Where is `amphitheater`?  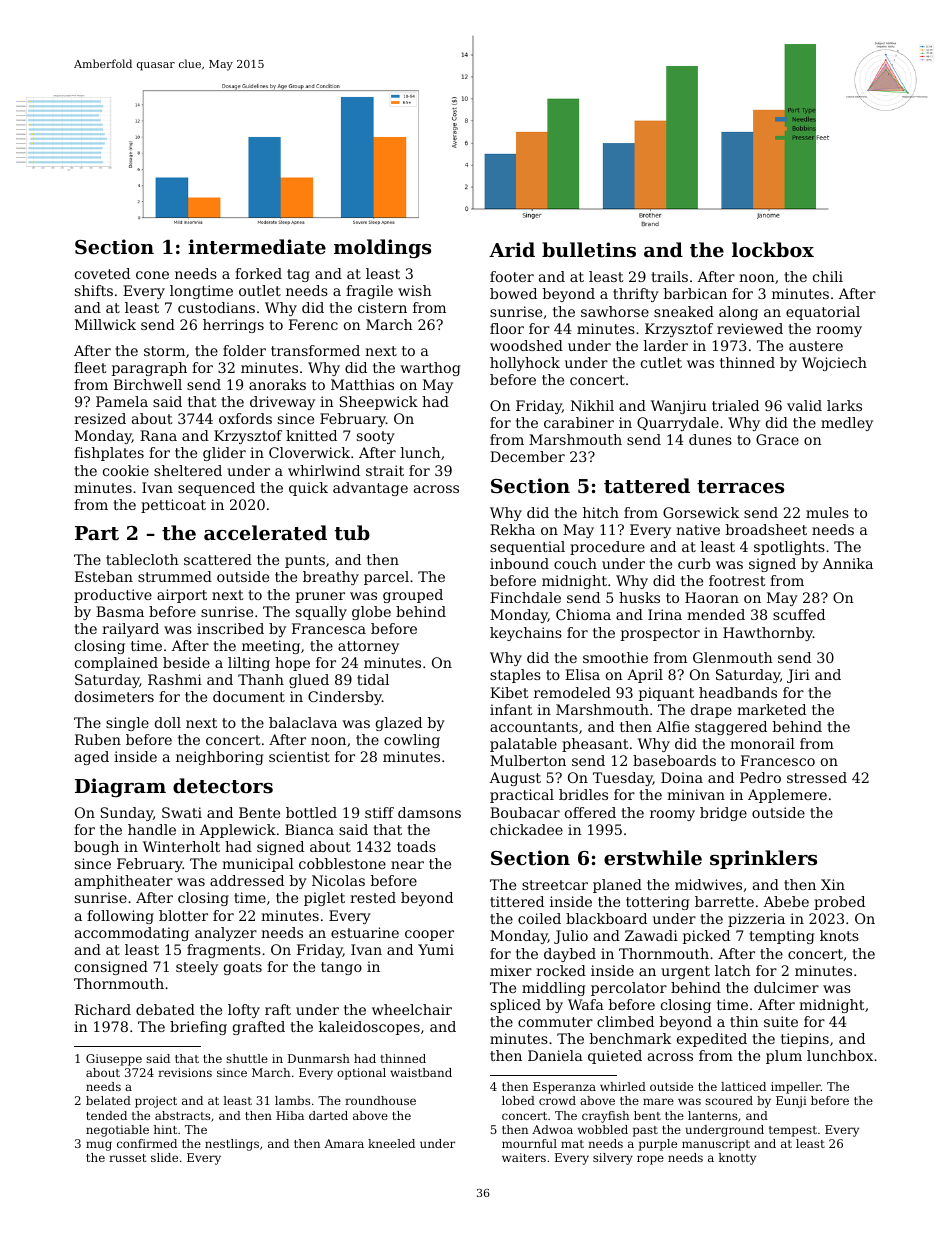
amphitheater is located at coordinates (124, 882).
